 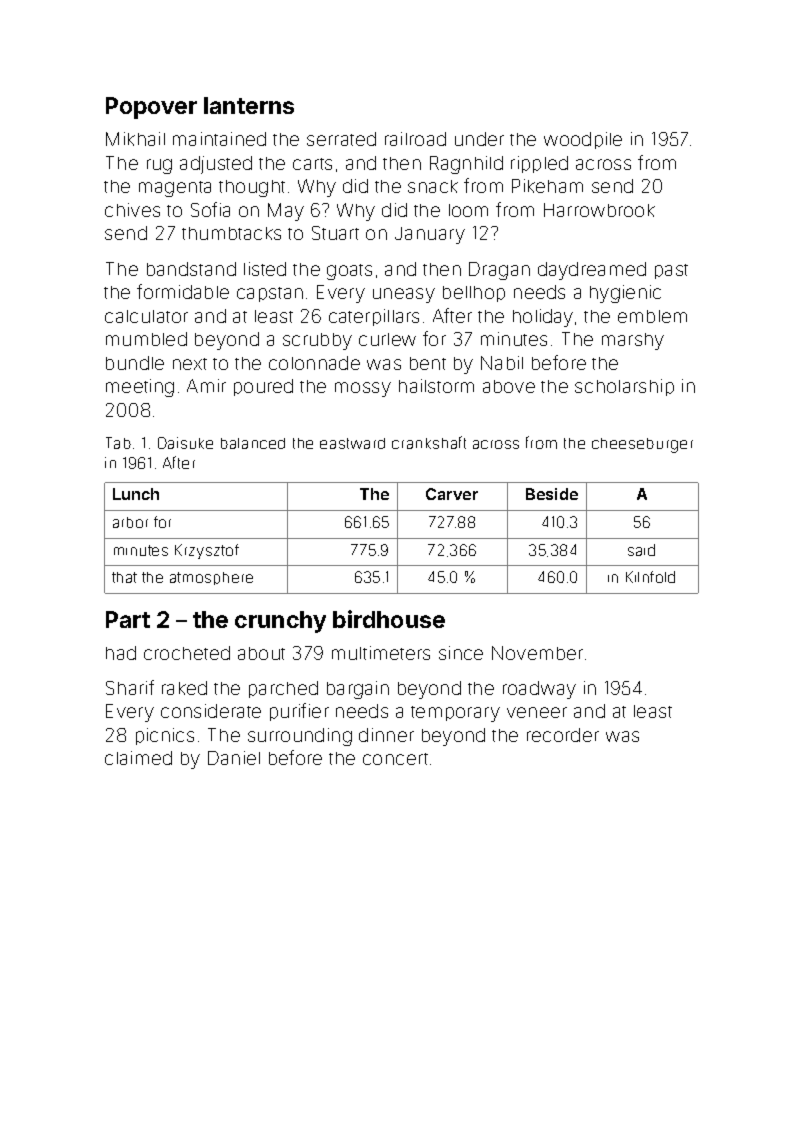 What do you see at coordinates (138, 758) in the screenshot?
I see `claimed` at bounding box center [138, 758].
